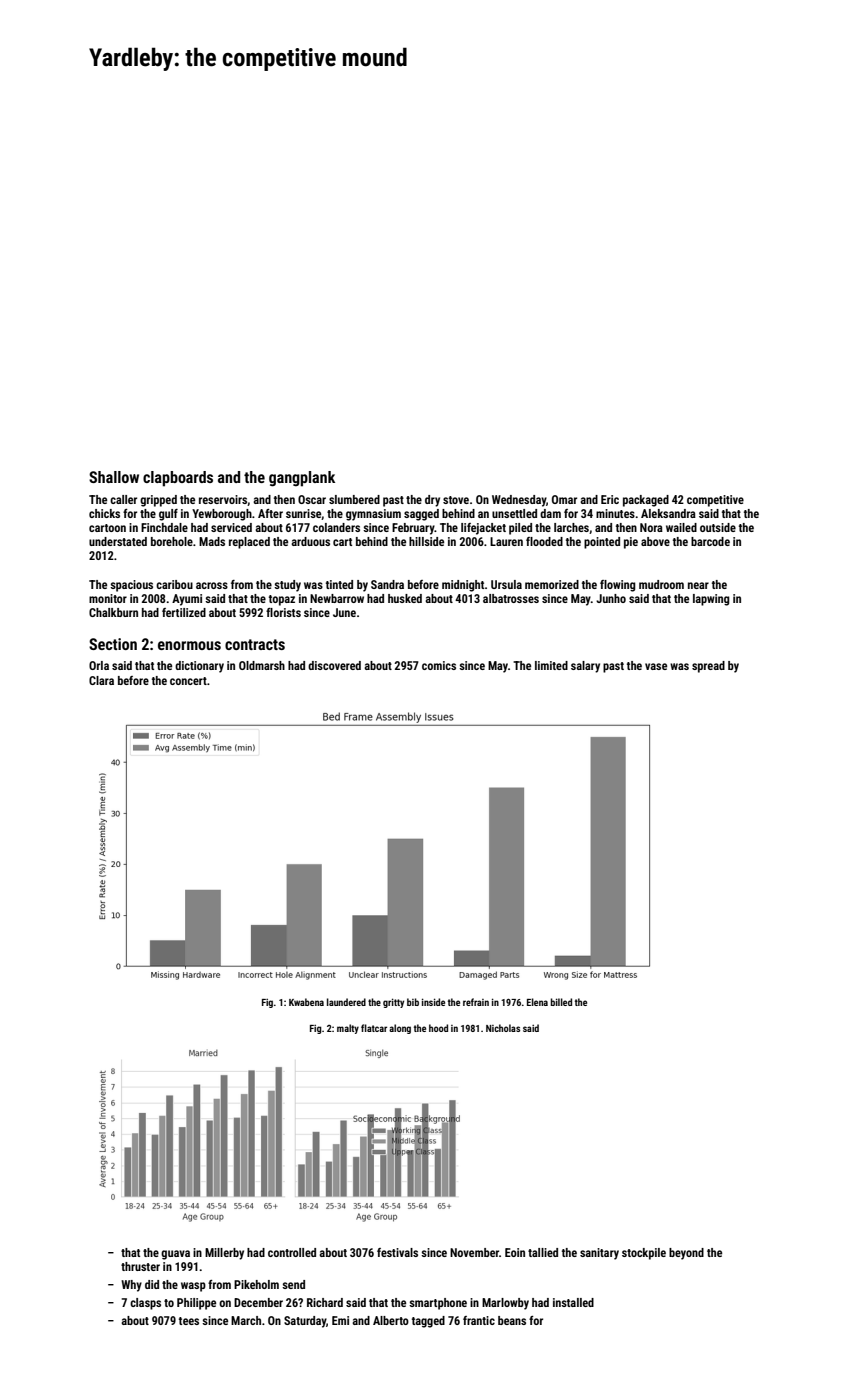  Describe the element at coordinates (306, 1002) in the screenshot. I see `Kwabena` at that location.
